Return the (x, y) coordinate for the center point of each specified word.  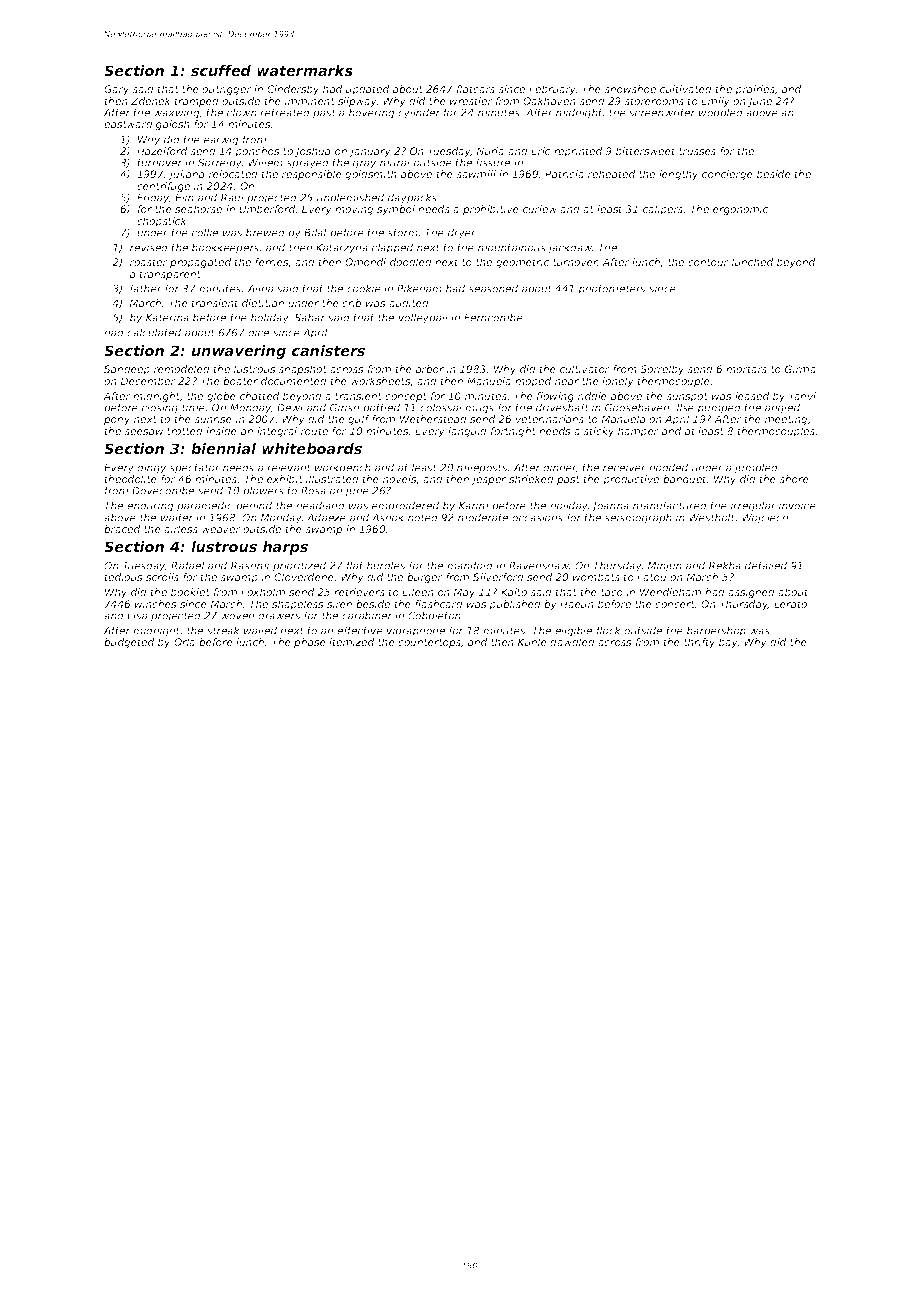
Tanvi (802, 396)
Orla (184, 642)
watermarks (305, 70)
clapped (392, 248)
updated (367, 90)
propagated (200, 263)
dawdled (572, 642)
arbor (430, 369)
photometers (611, 289)
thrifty (699, 643)
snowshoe (630, 89)
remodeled (182, 369)
